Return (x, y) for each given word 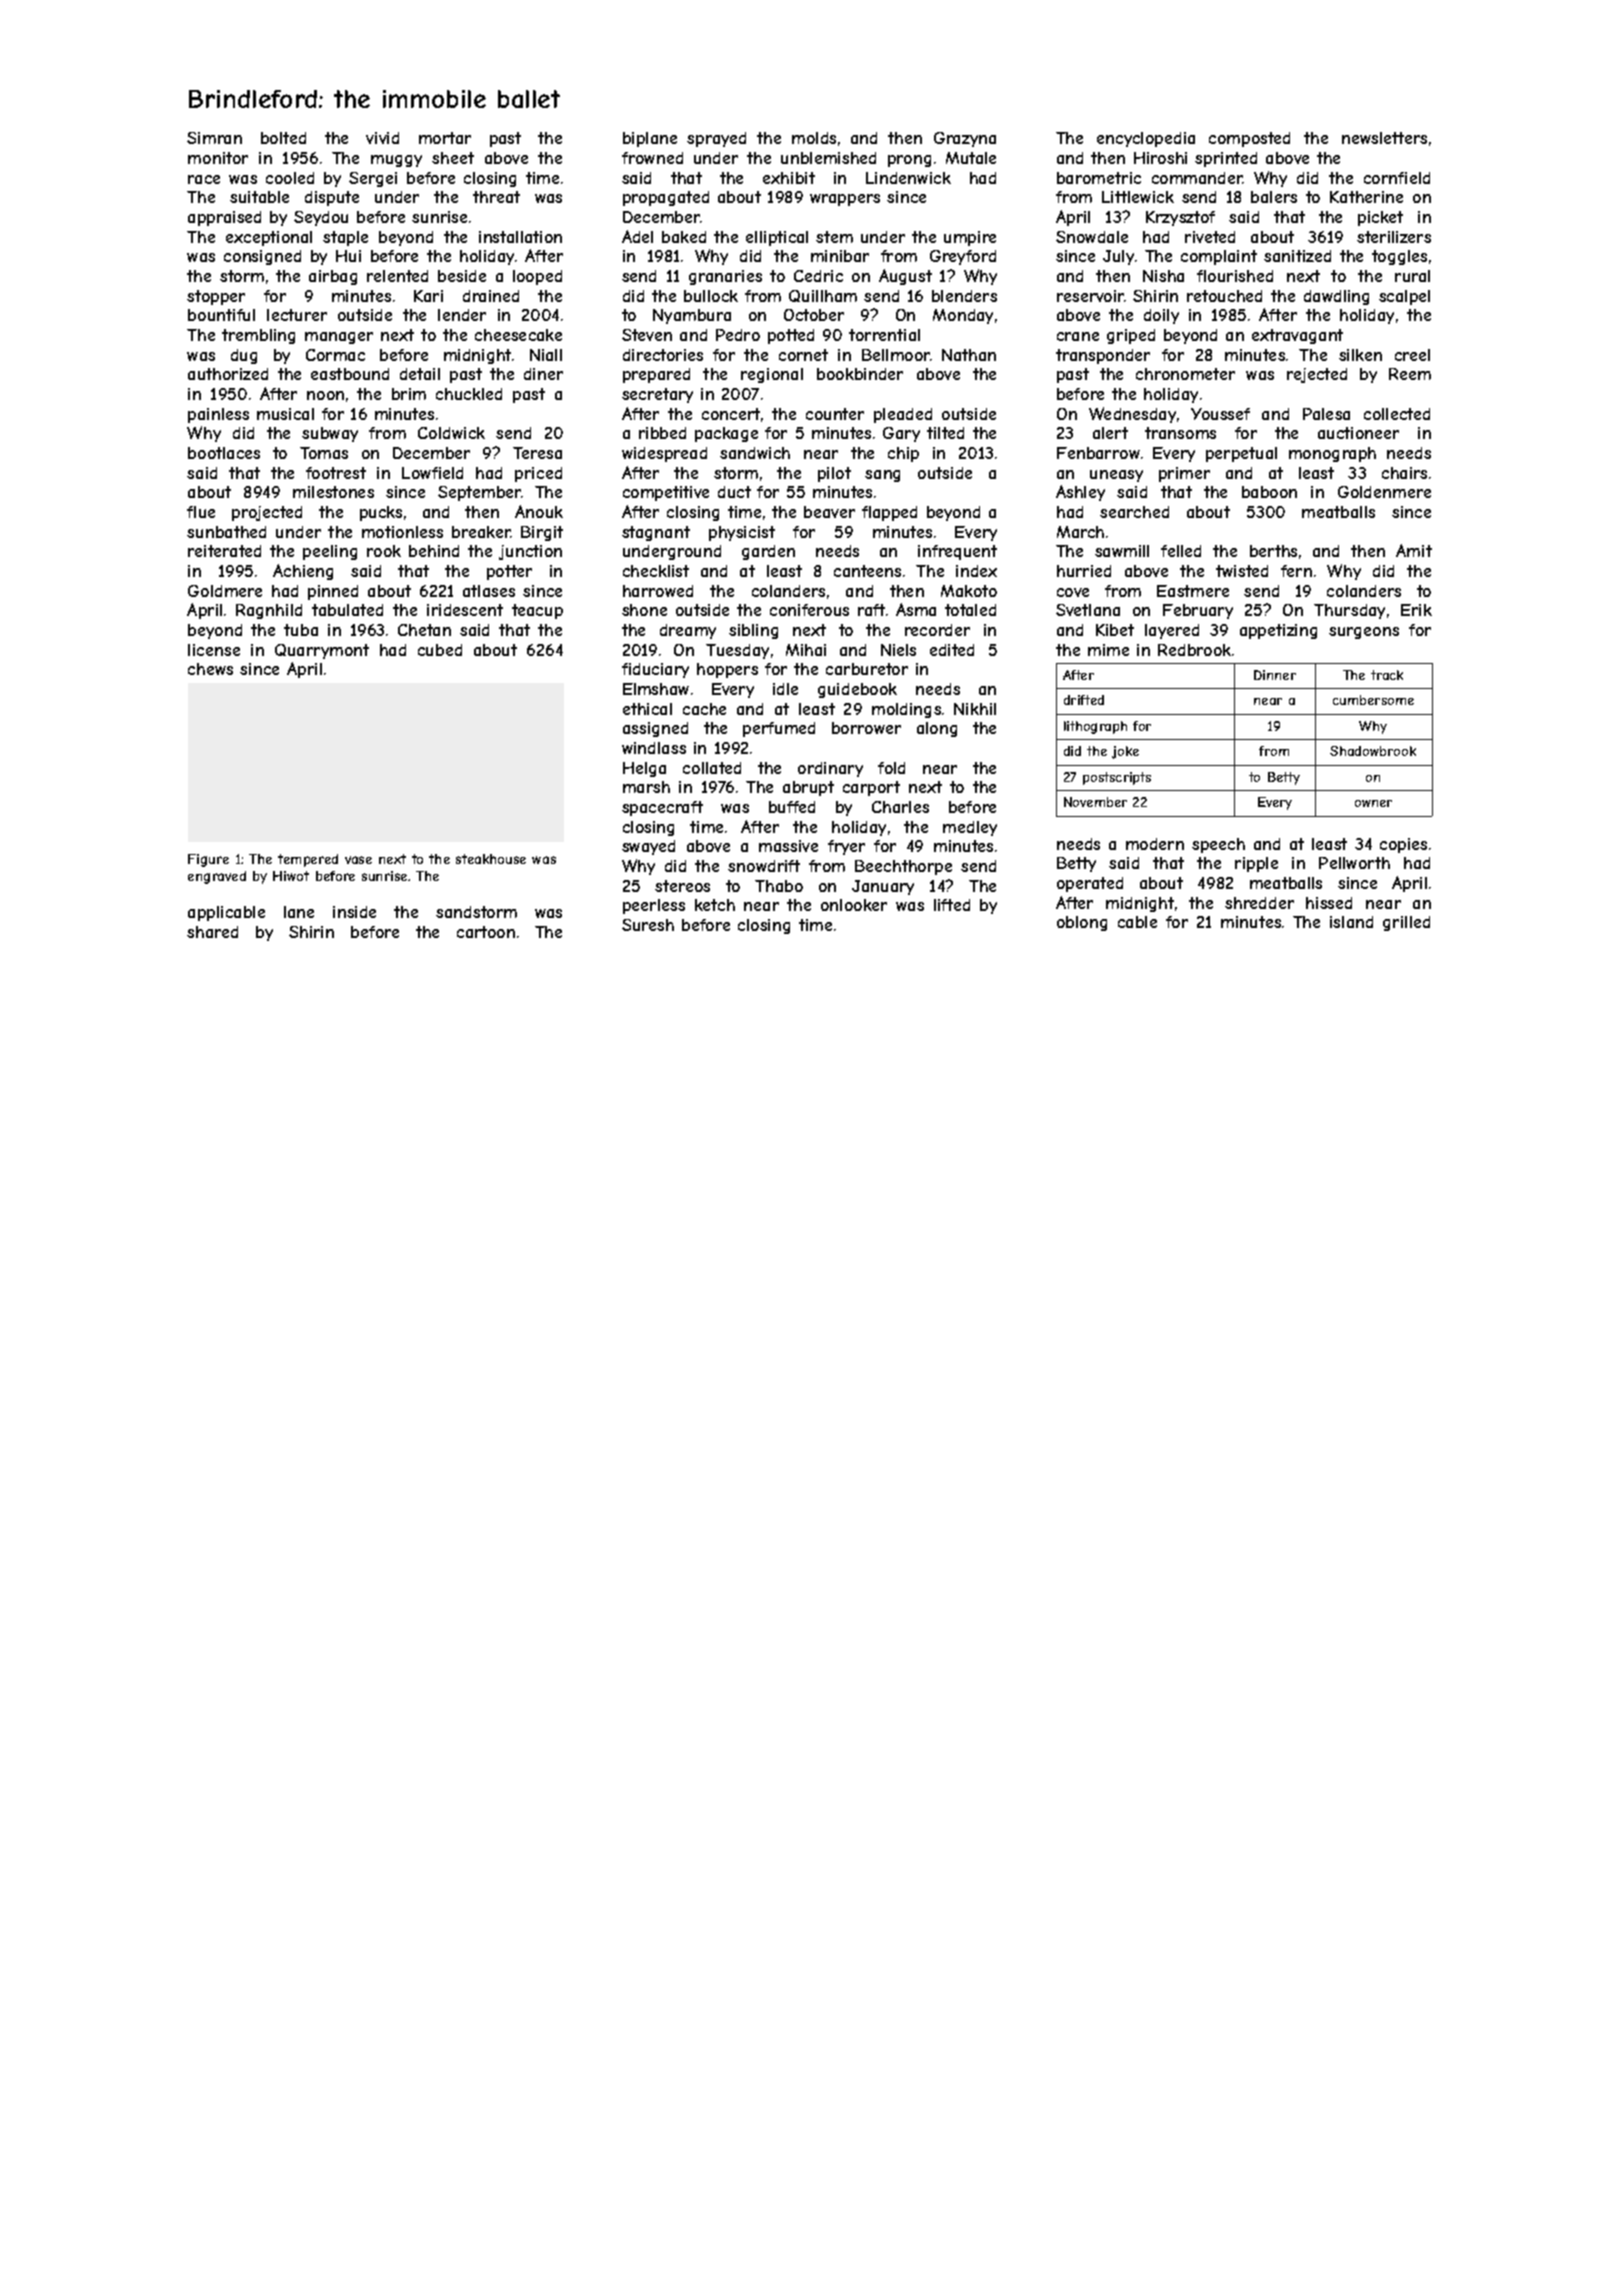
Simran (214, 138)
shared (212, 932)
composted (1249, 139)
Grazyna (965, 139)
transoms (1180, 433)
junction (530, 552)
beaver (829, 512)
